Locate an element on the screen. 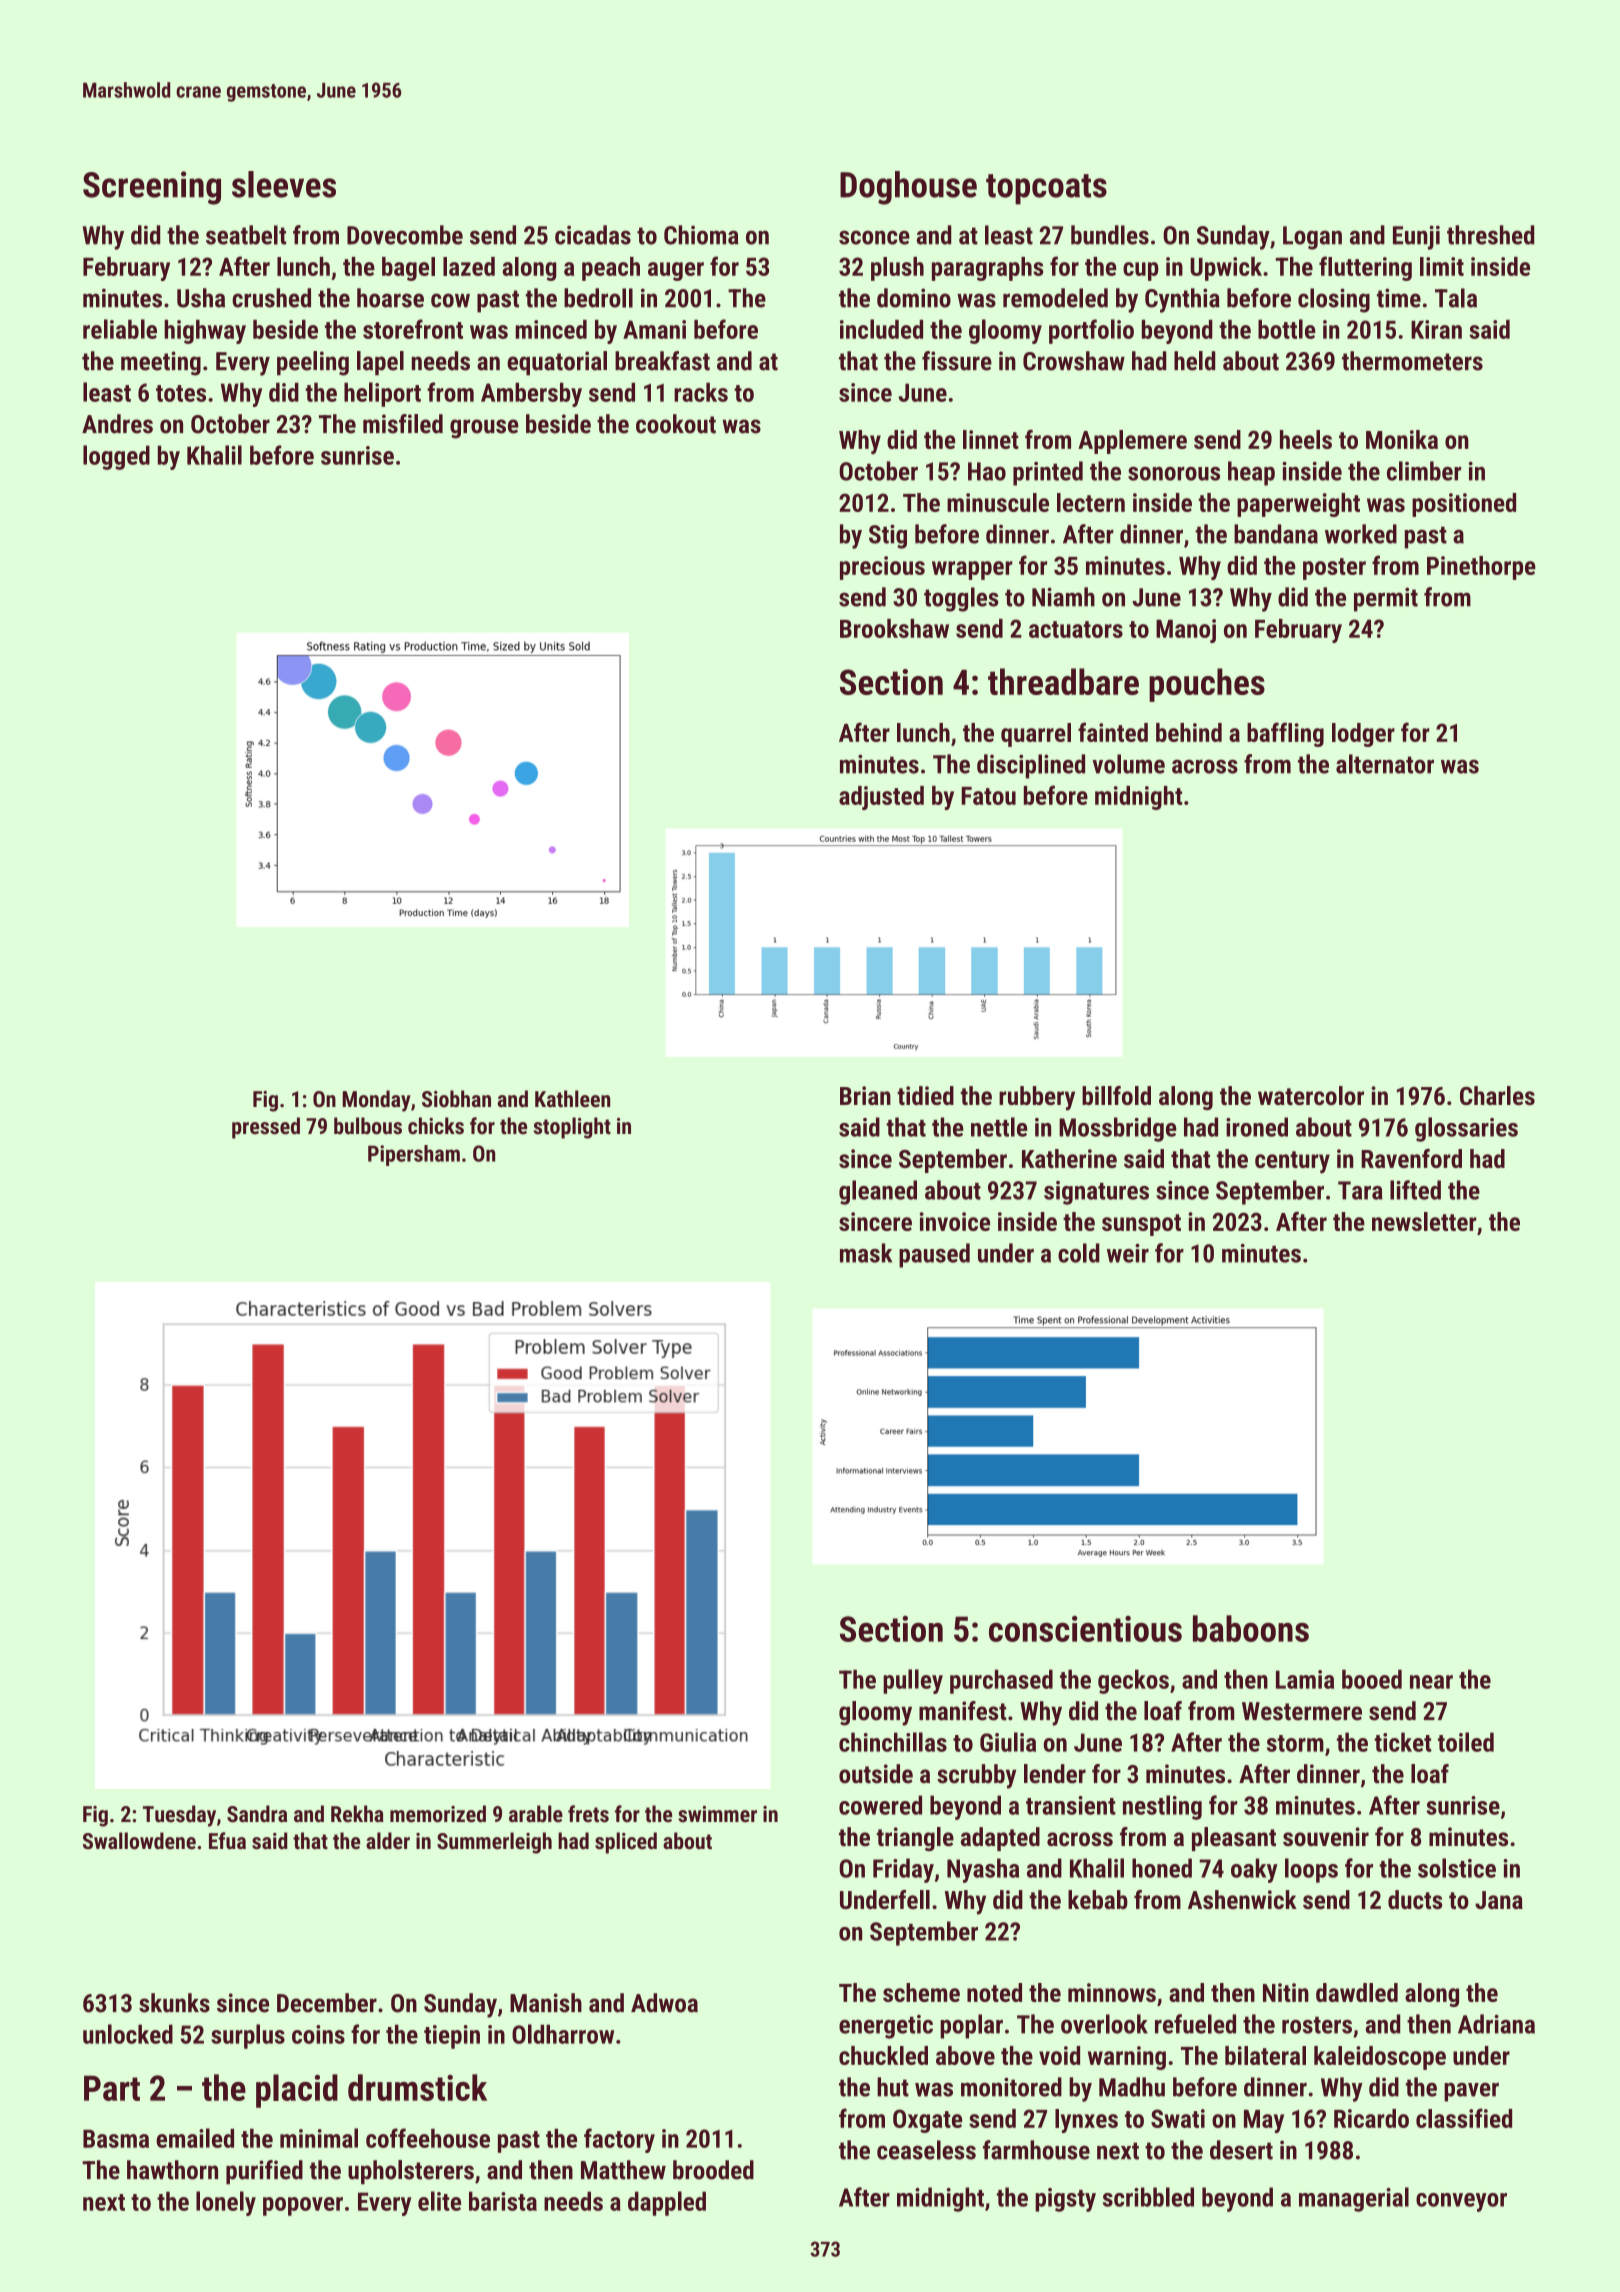  elite is located at coordinates (439, 2201).
